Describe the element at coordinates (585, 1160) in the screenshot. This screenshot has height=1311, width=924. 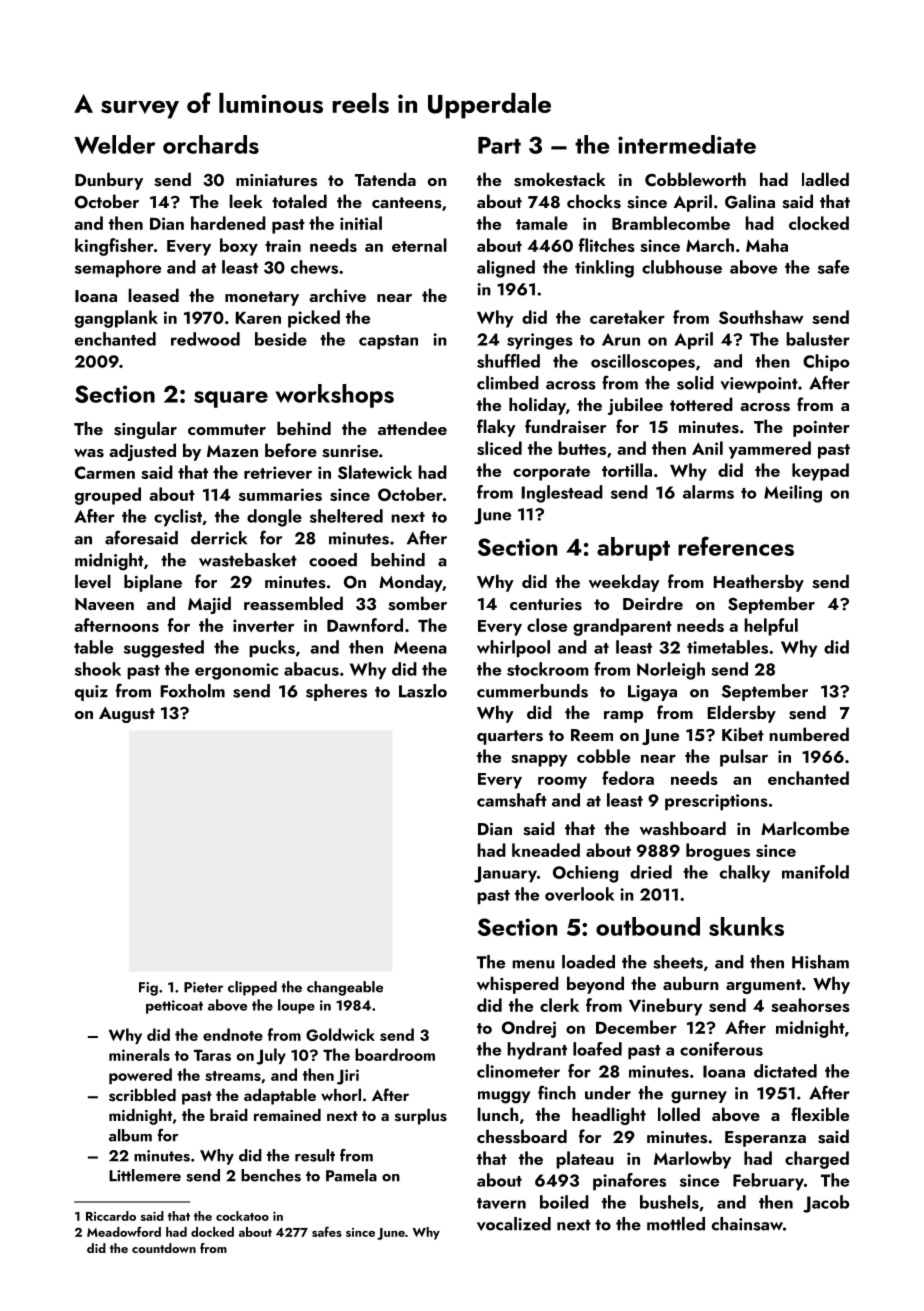
I see `plateau` at that location.
